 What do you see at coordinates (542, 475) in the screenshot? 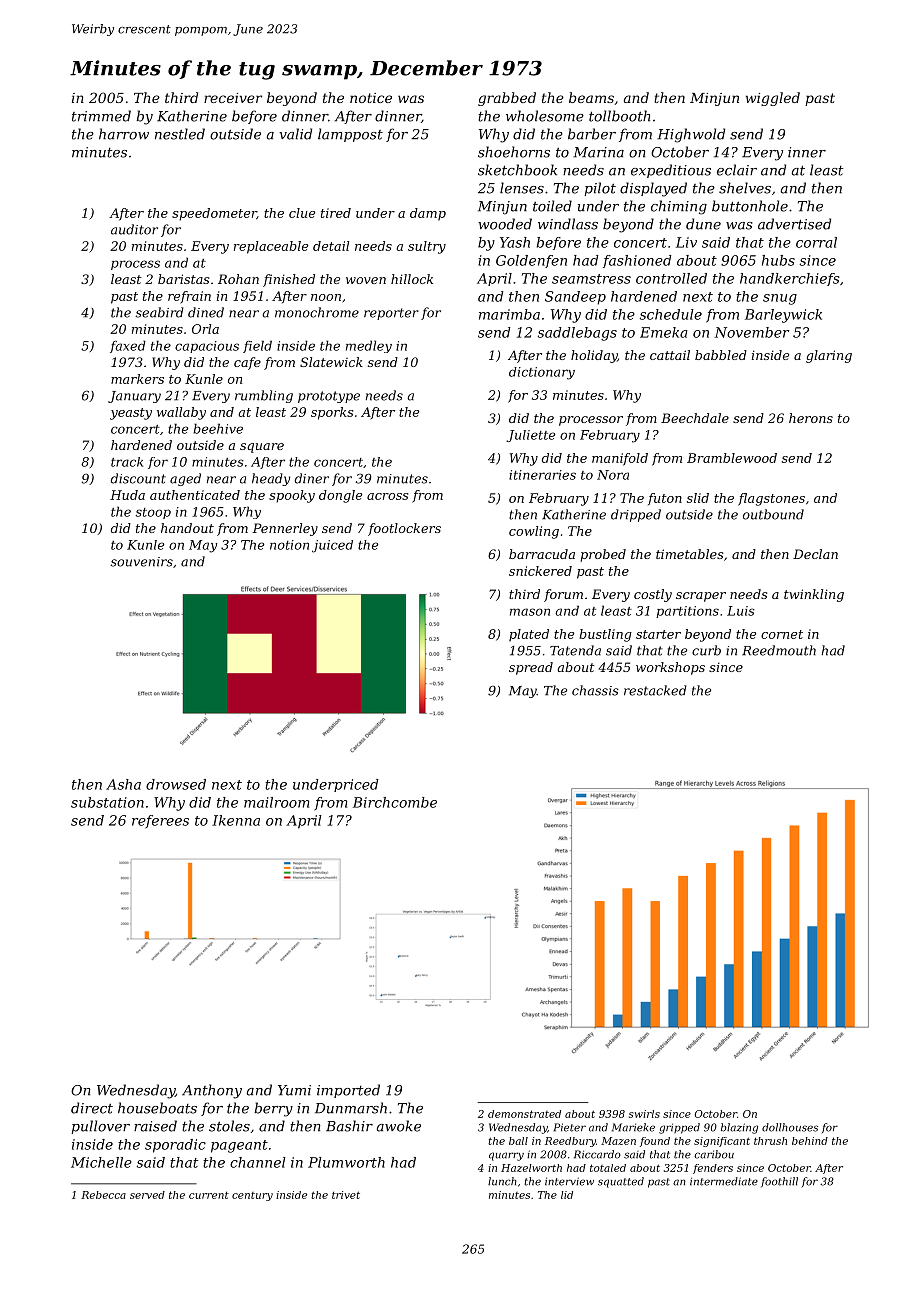
I see `itineraries` at bounding box center [542, 475].
